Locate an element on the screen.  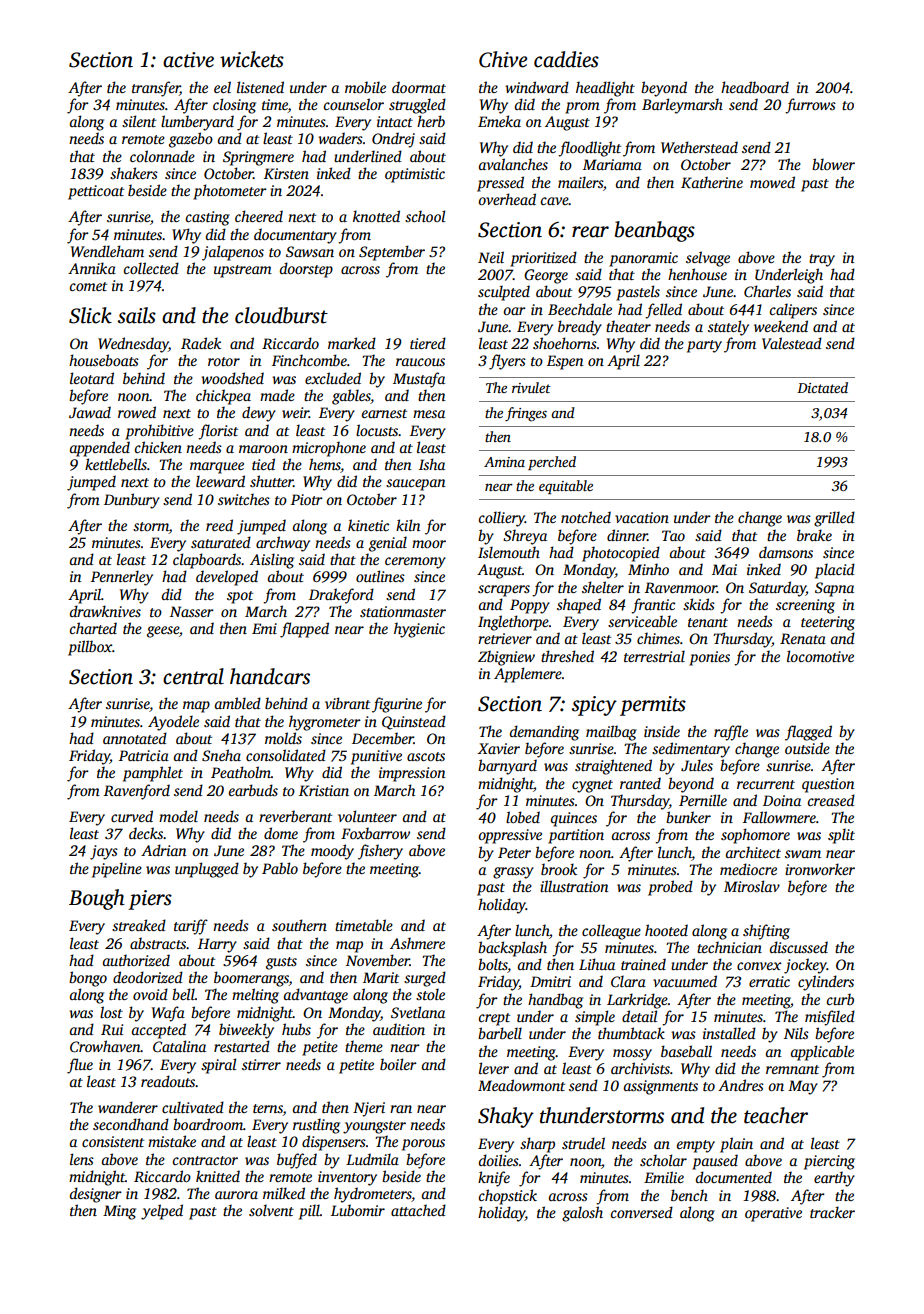
active is located at coordinates (188, 60).
